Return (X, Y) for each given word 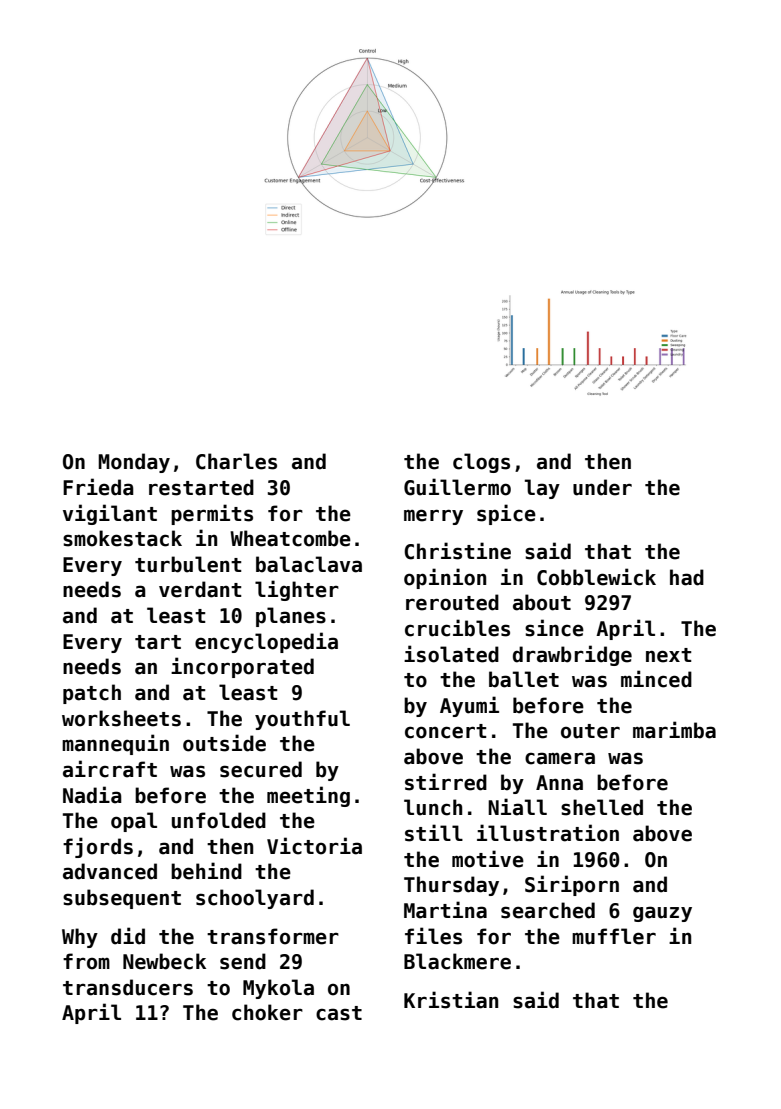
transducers (128, 987)
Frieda (98, 487)
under (602, 487)
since (554, 628)
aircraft (110, 769)
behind (206, 871)
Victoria (314, 846)
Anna (559, 783)
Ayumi (469, 706)
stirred (446, 782)
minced (656, 679)
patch (92, 694)
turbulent (188, 564)
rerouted (452, 602)
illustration (548, 833)
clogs (481, 463)
